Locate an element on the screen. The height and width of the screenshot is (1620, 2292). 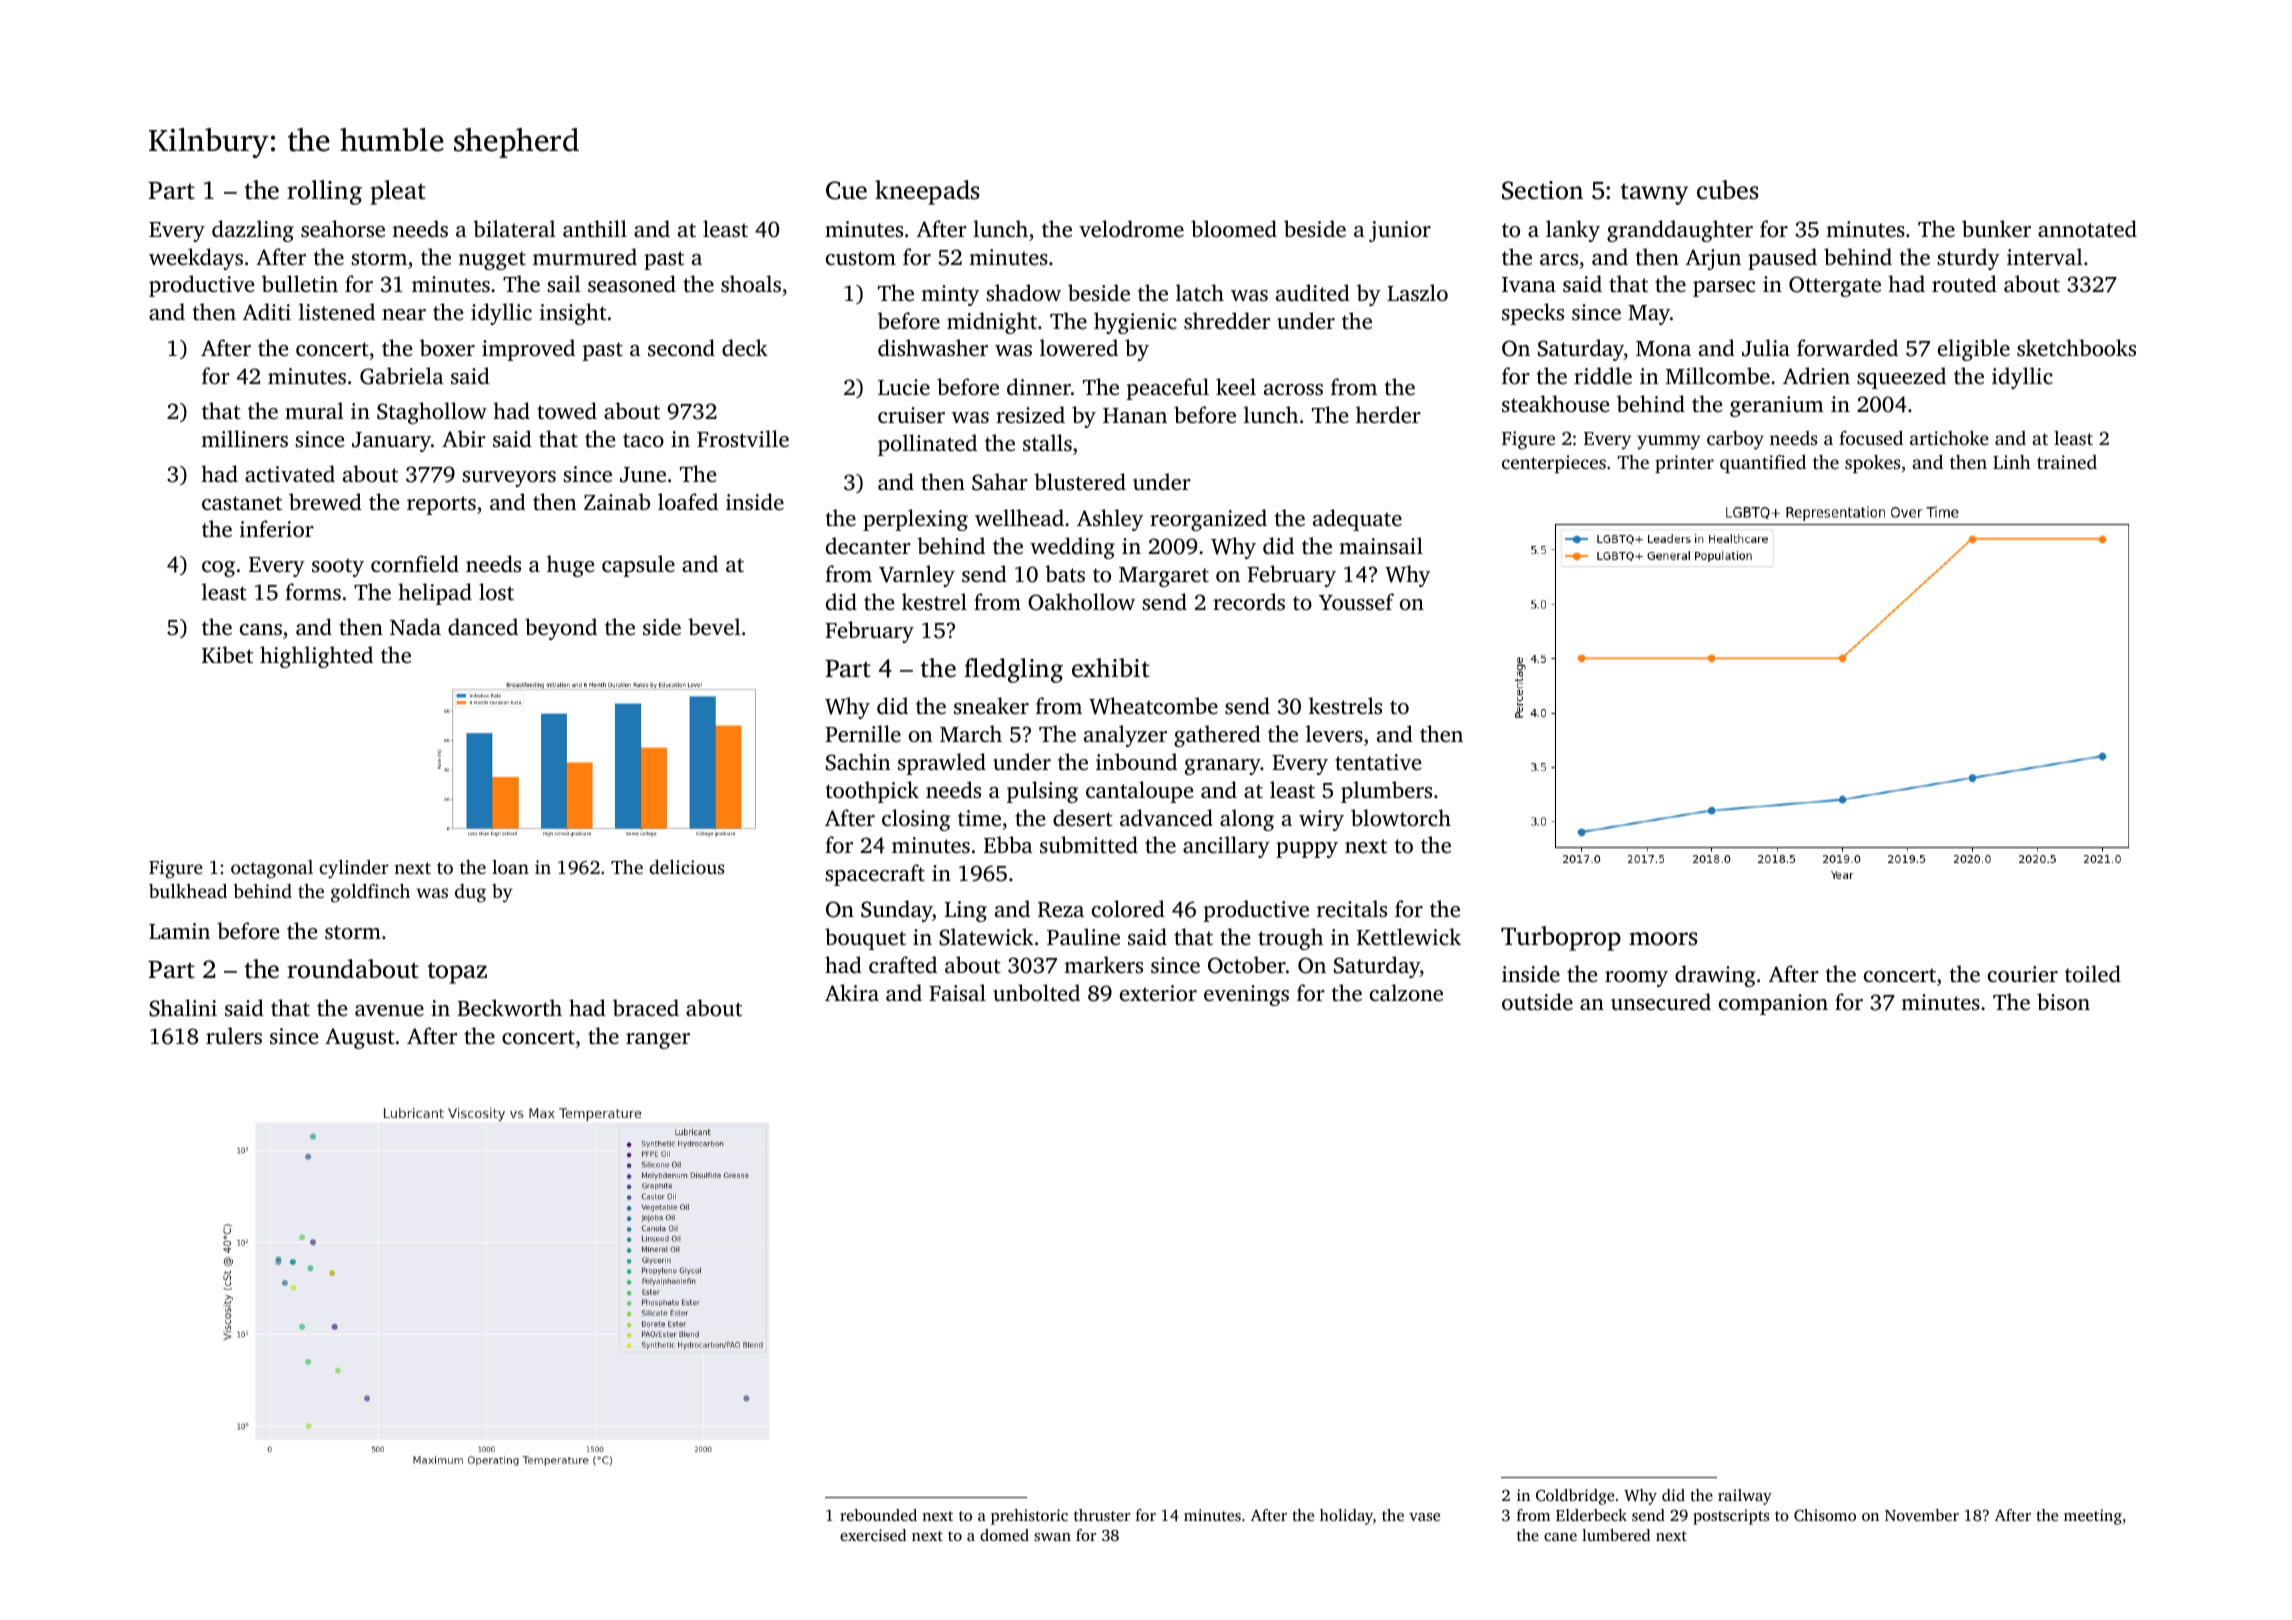
rebounded is located at coordinates (878, 1515).
